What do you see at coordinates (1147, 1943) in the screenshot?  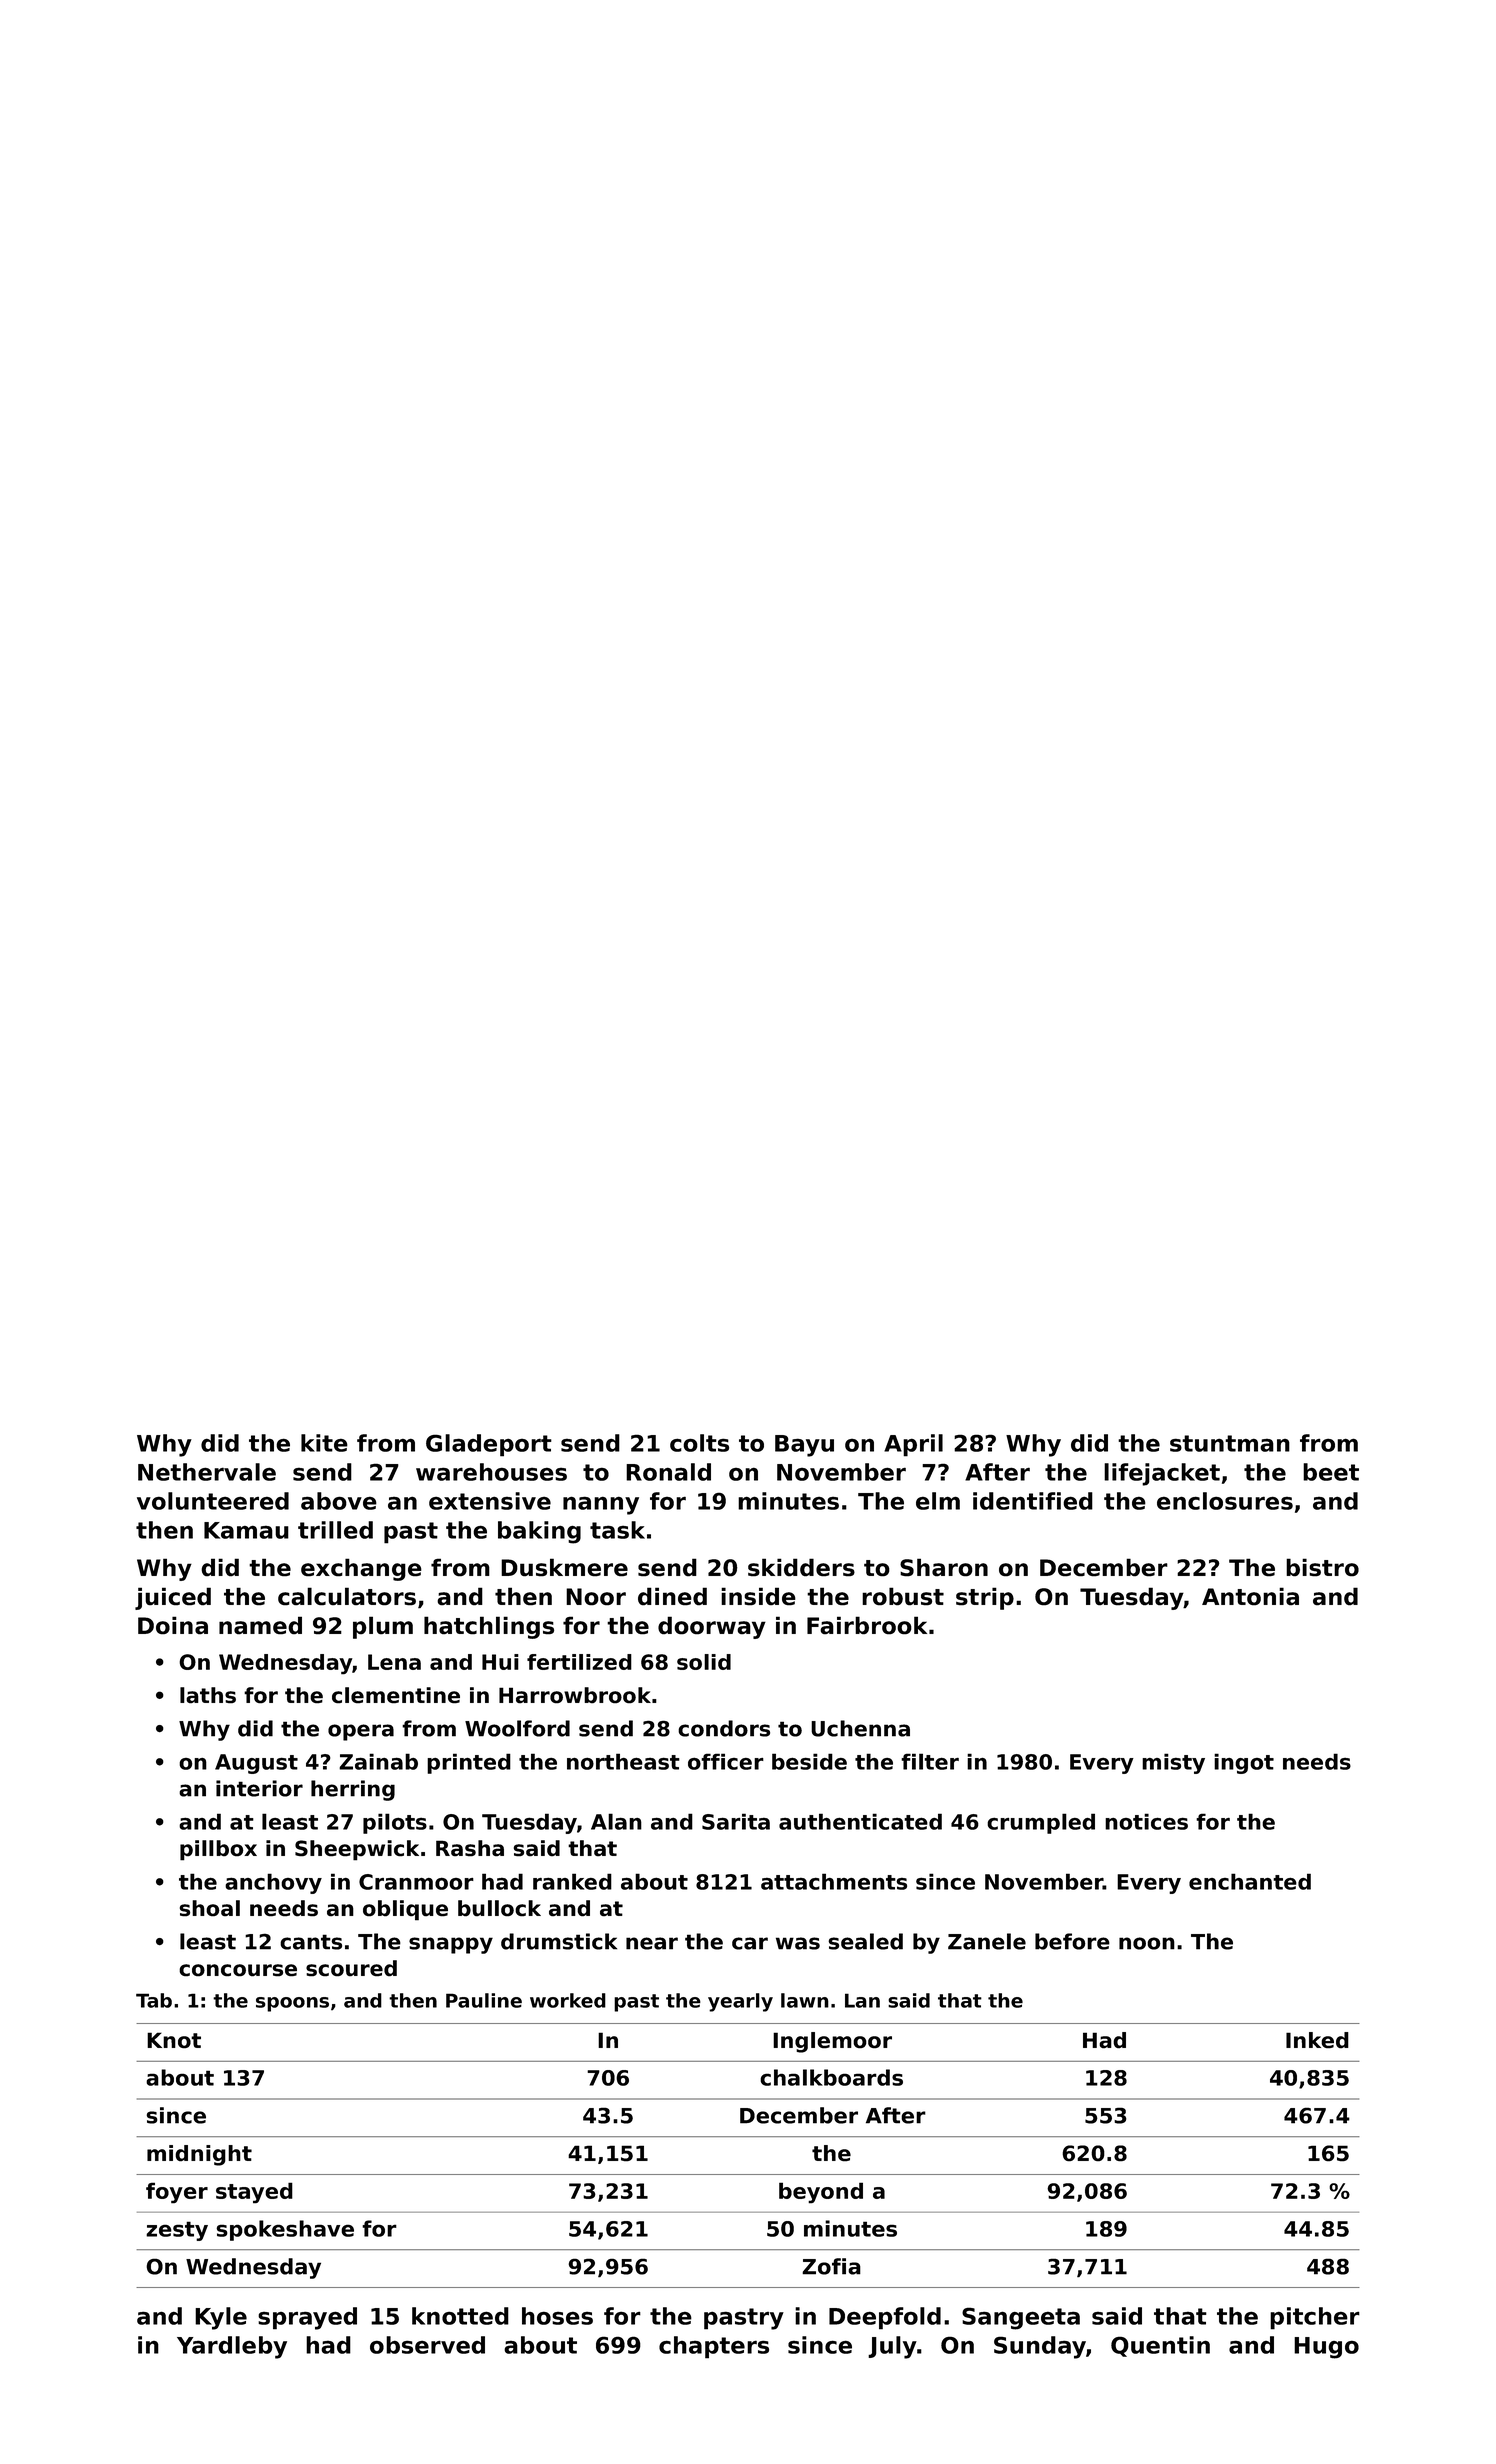 I see `noon` at bounding box center [1147, 1943].
